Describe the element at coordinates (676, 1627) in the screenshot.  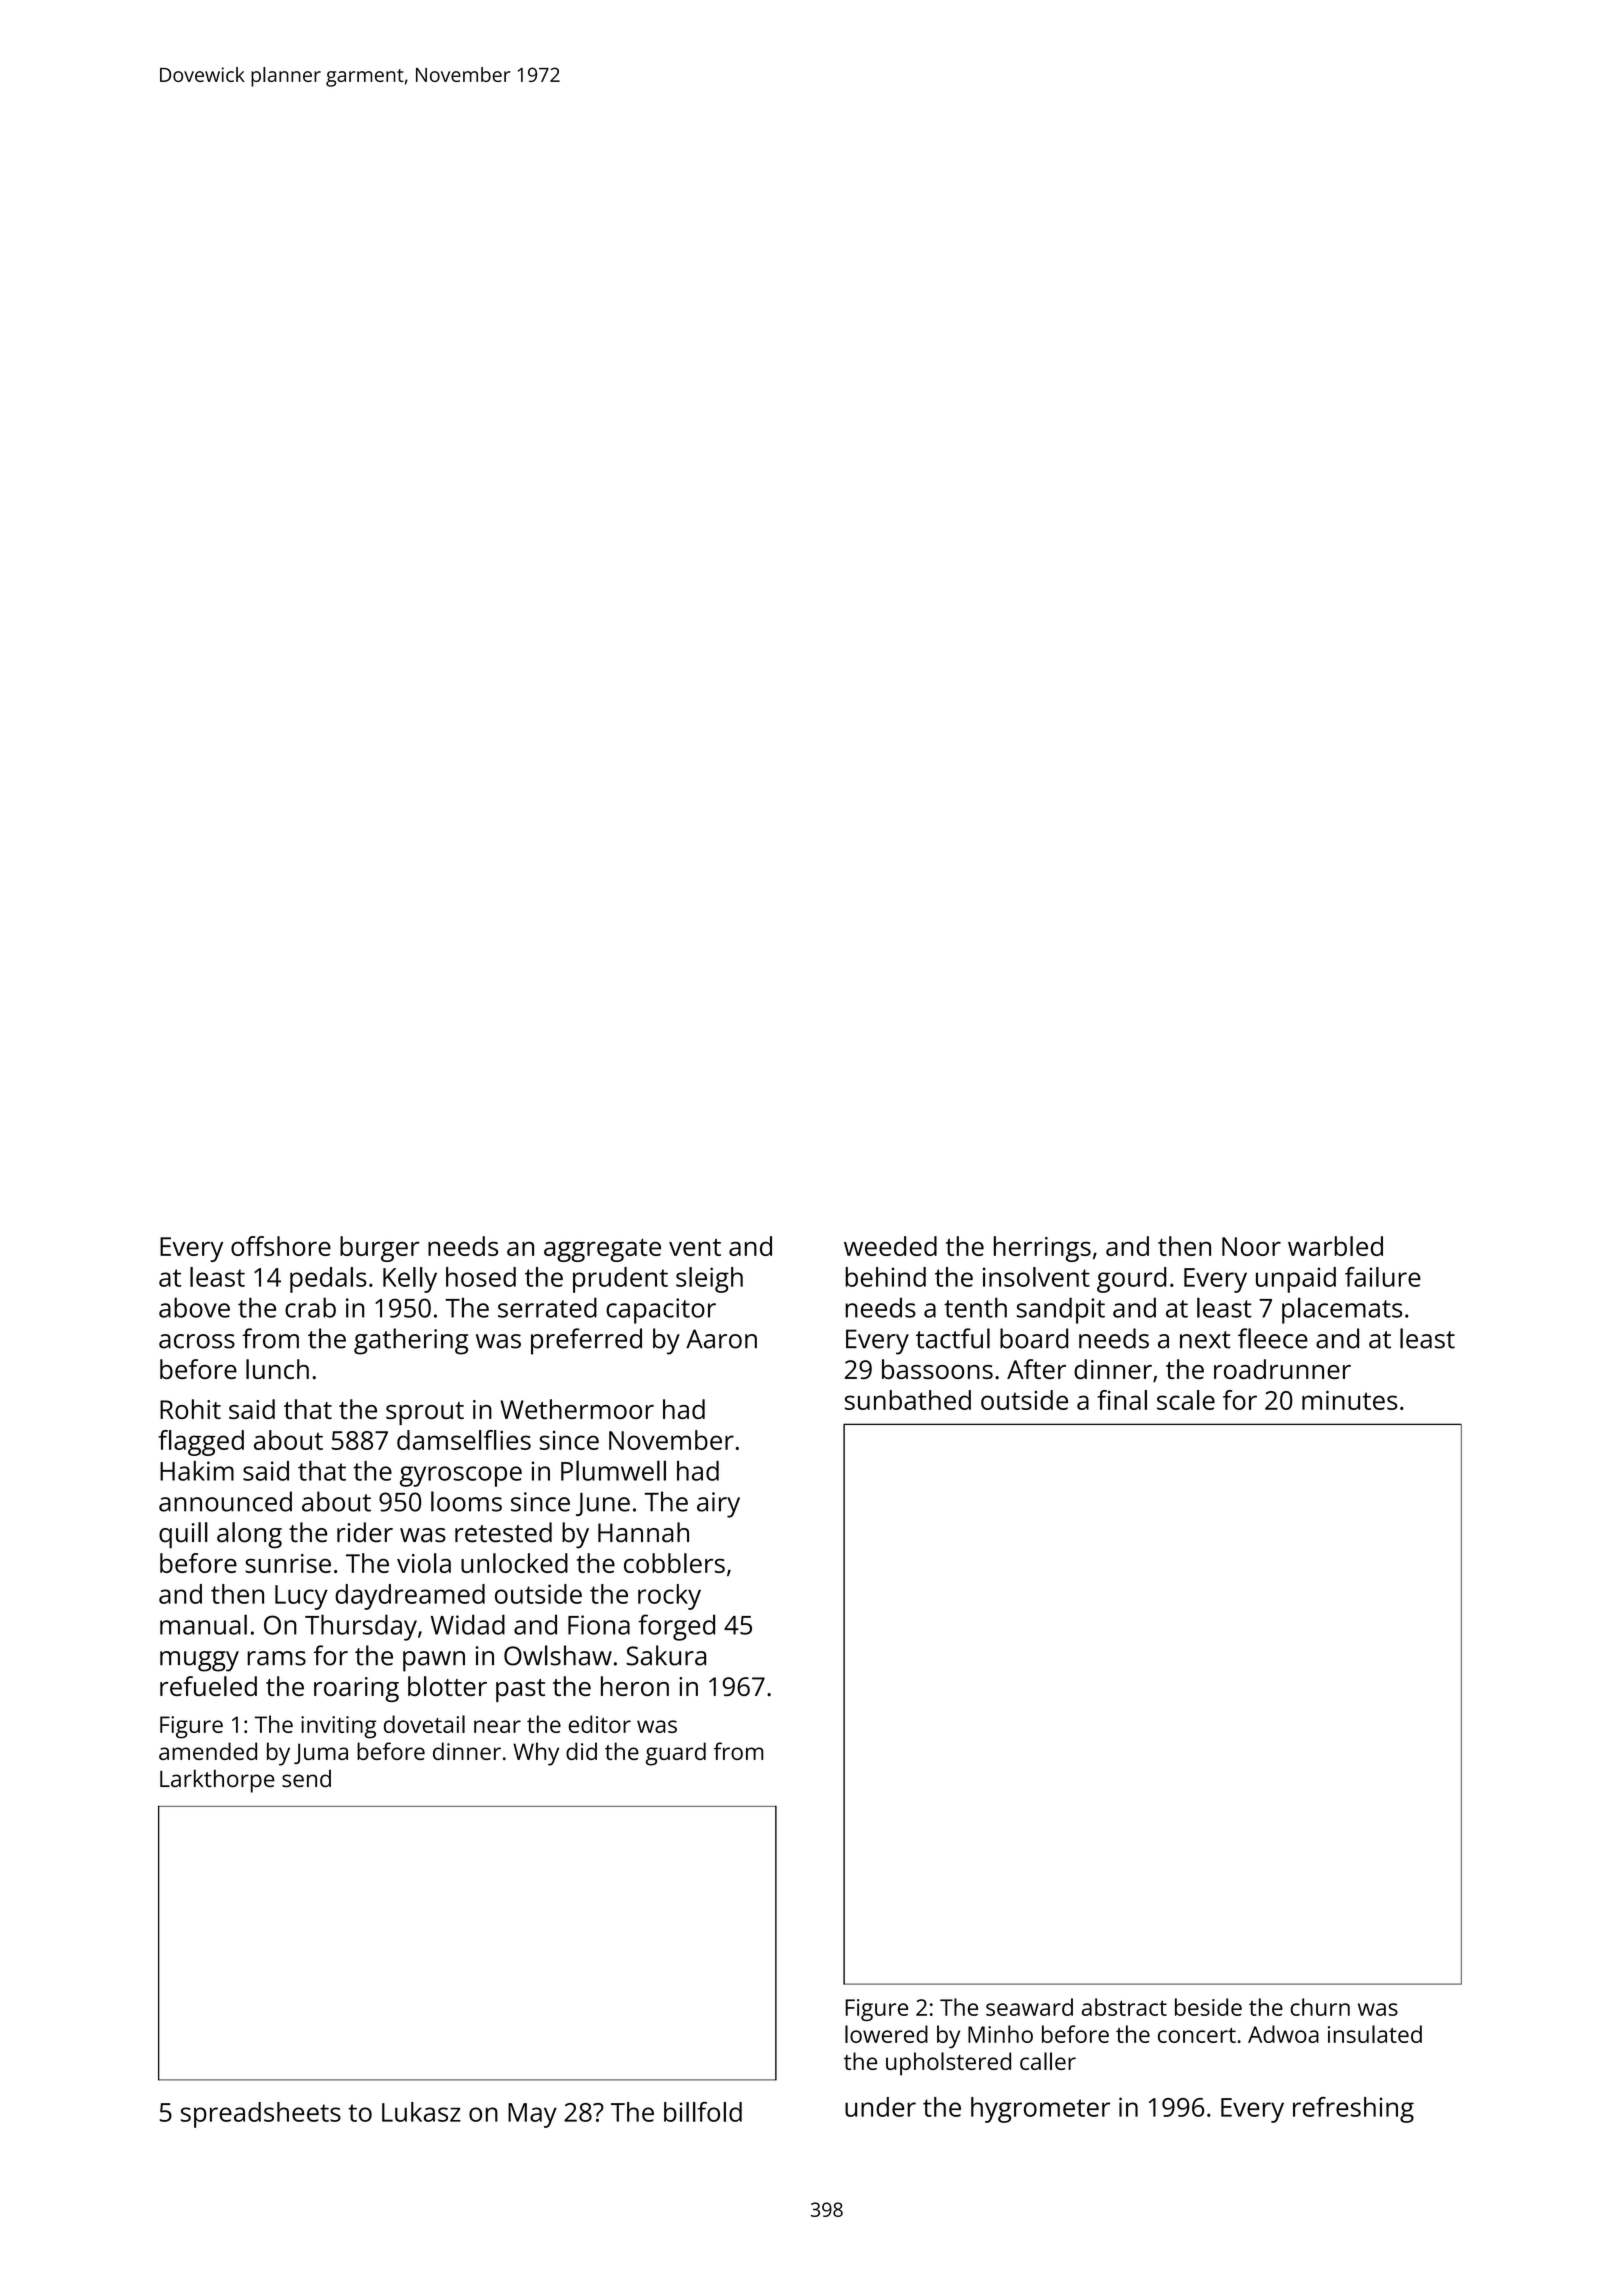
I see `forged` at that location.
